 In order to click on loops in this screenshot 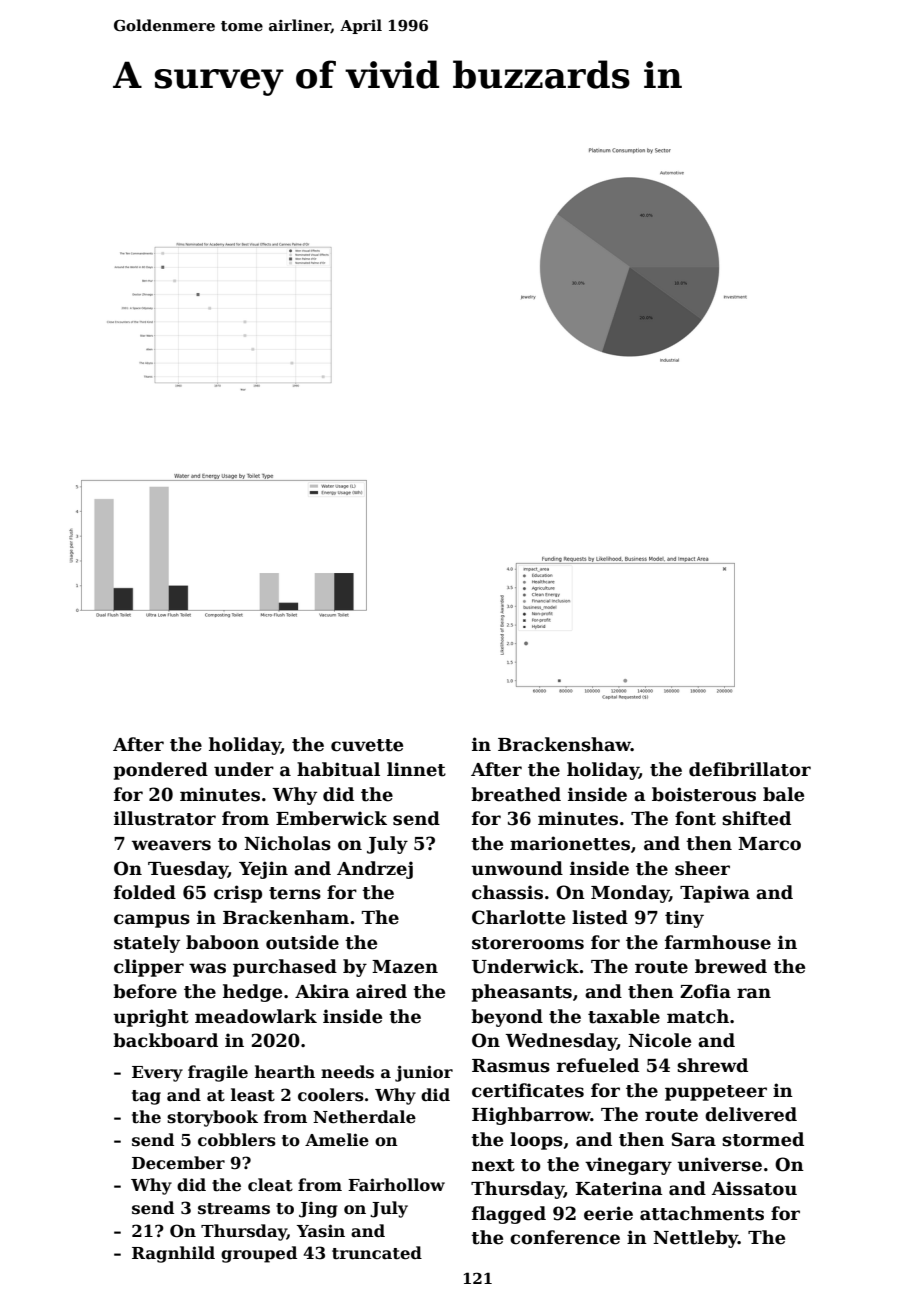, I will do `click(536, 1141)`.
